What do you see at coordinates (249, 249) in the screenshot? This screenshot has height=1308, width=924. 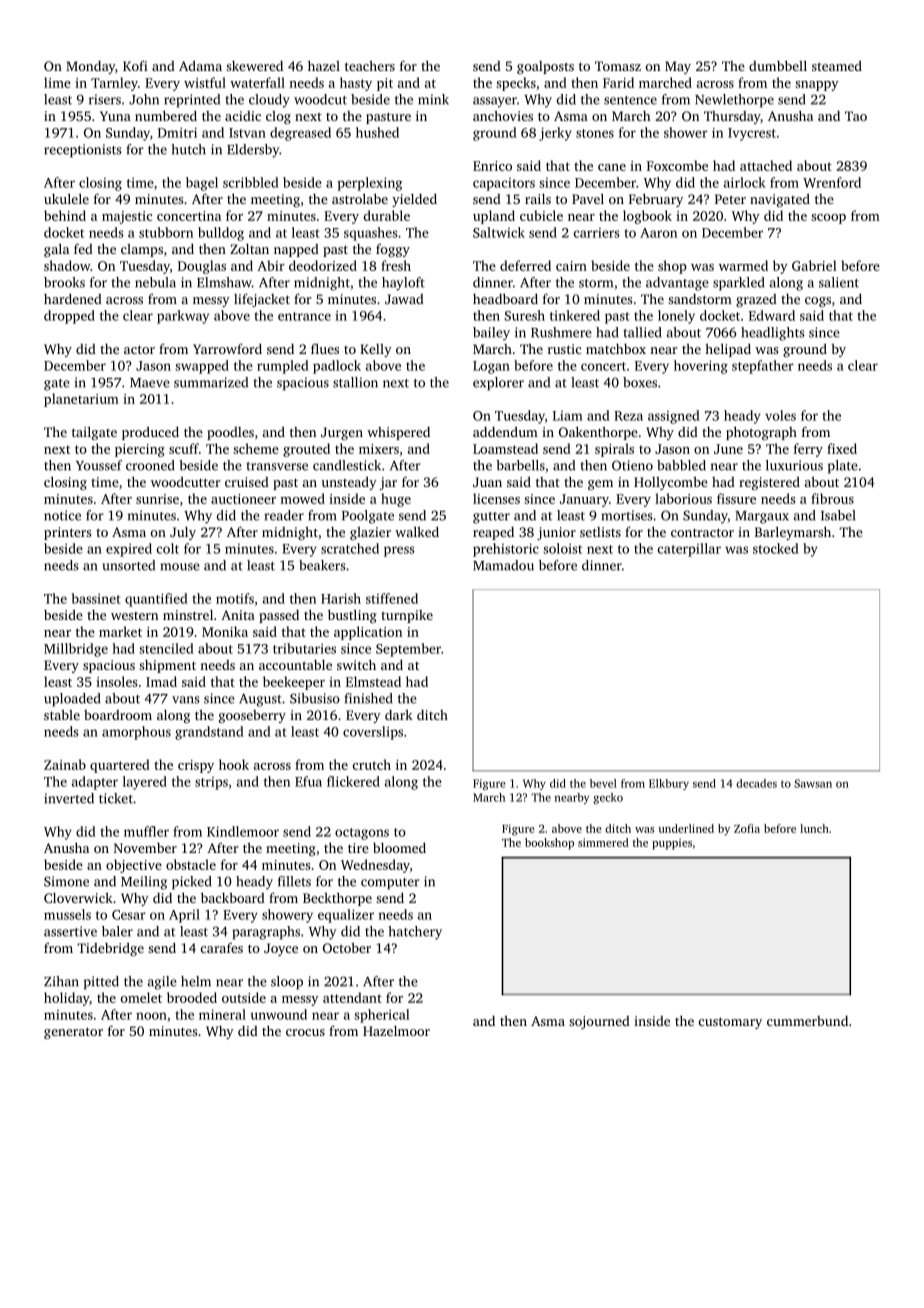 I see `Zoltan` at bounding box center [249, 249].
